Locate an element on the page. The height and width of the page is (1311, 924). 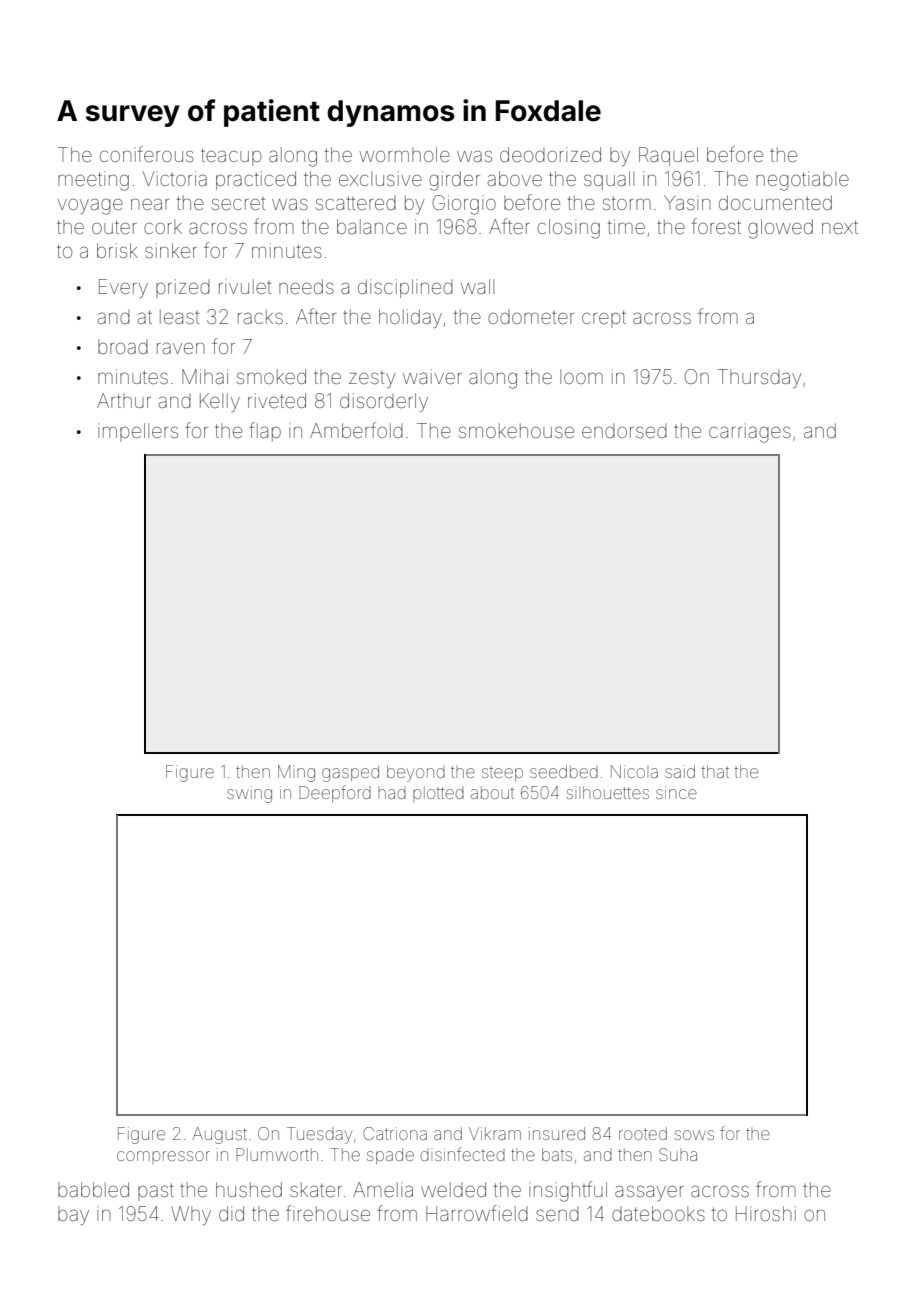
impellers is located at coordinates (138, 432).
